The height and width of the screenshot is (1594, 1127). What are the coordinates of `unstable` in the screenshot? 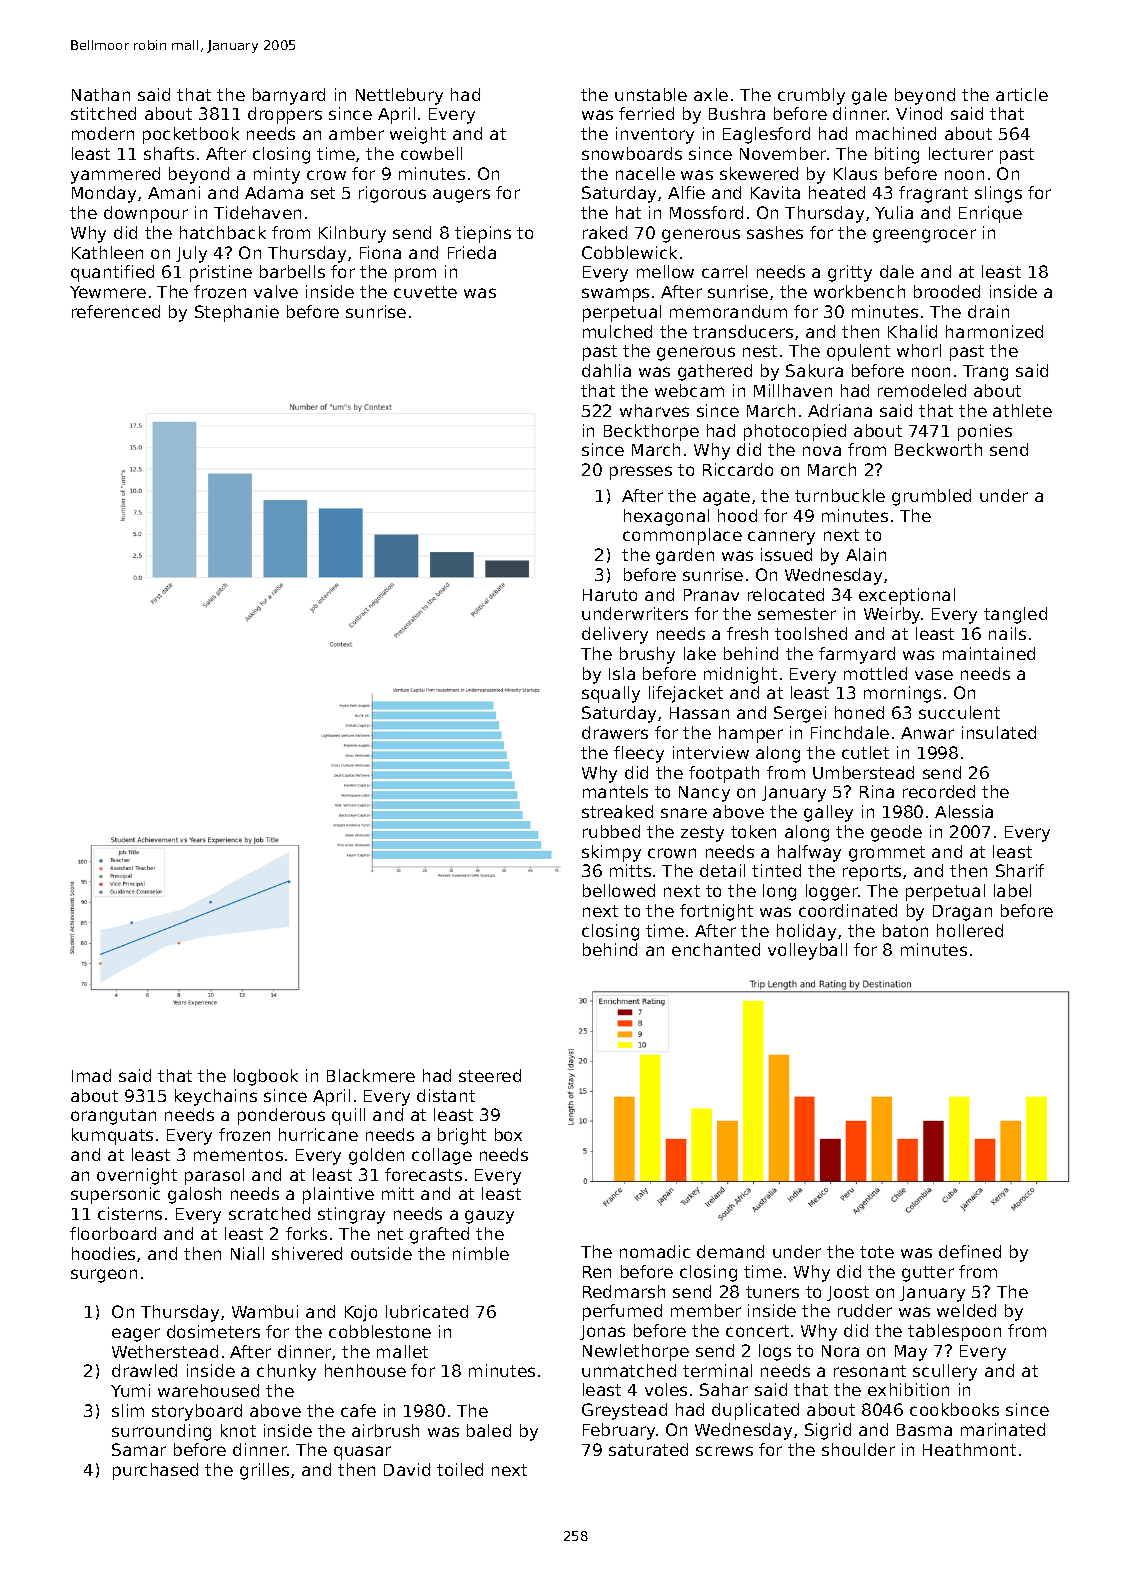 It's located at (651, 94).
